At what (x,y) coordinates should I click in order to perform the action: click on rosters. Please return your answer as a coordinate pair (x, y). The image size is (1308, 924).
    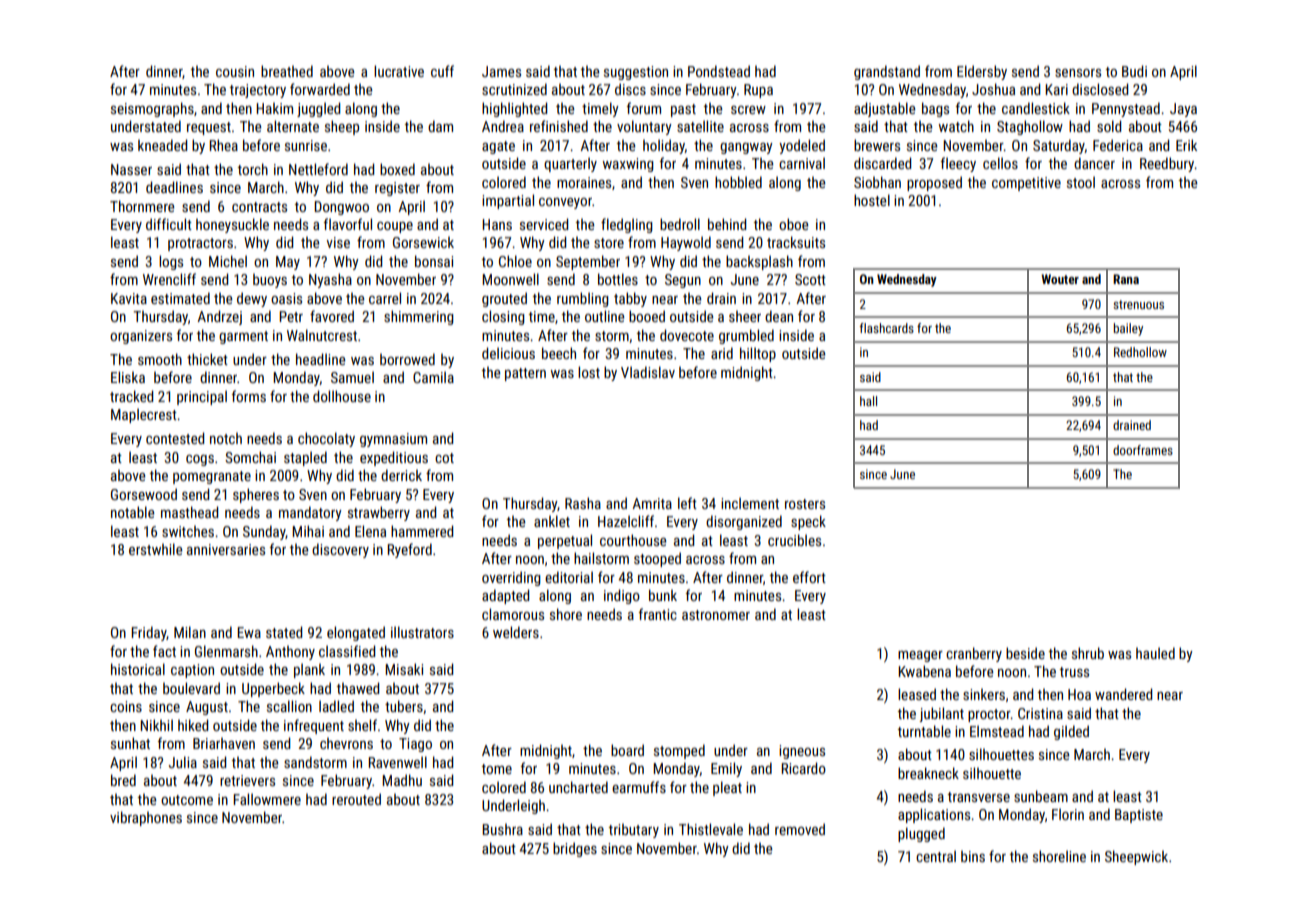
    Looking at the image, I should click on (805, 504).
